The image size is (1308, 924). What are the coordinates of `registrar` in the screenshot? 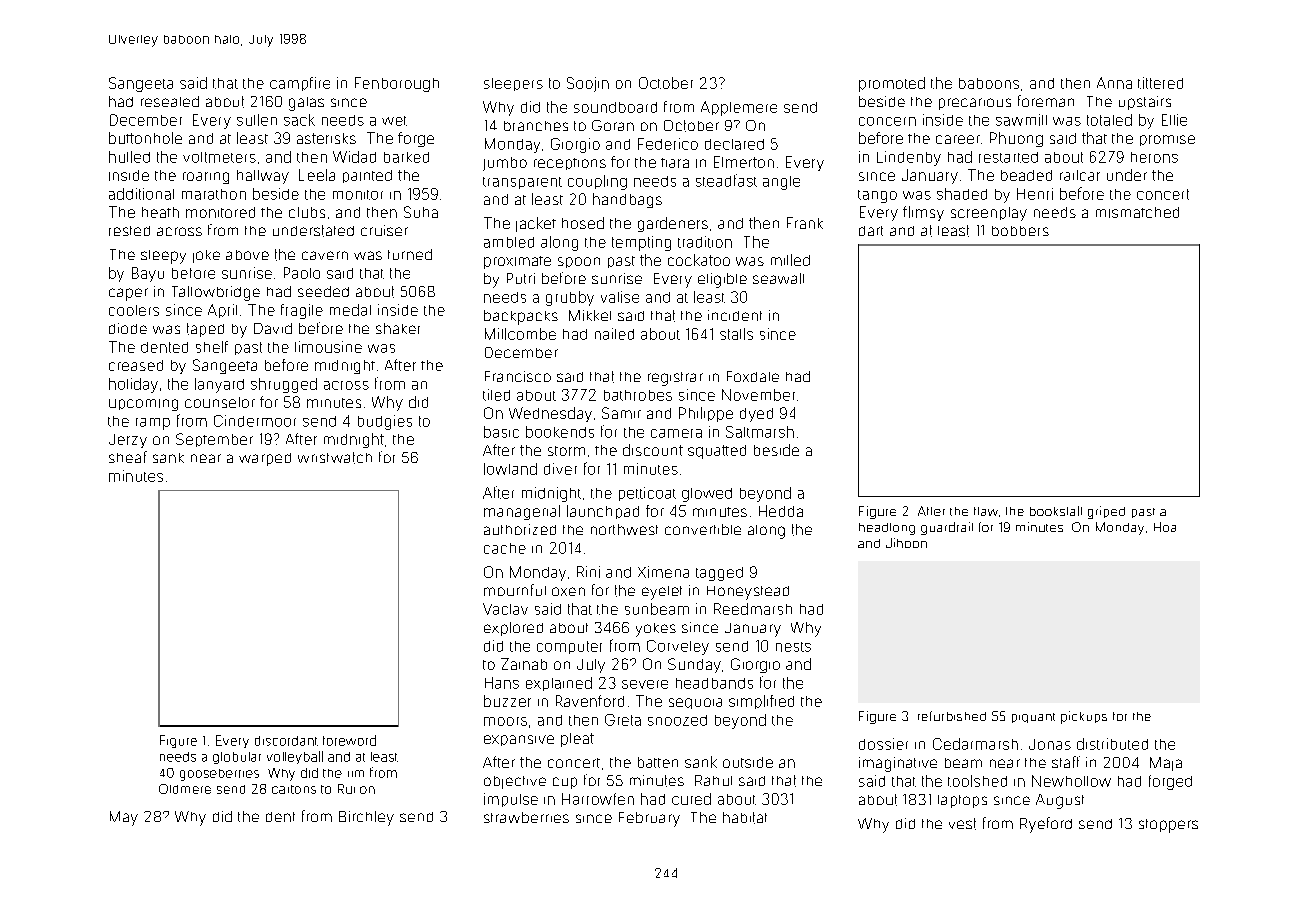 It's located at (675, 379).
